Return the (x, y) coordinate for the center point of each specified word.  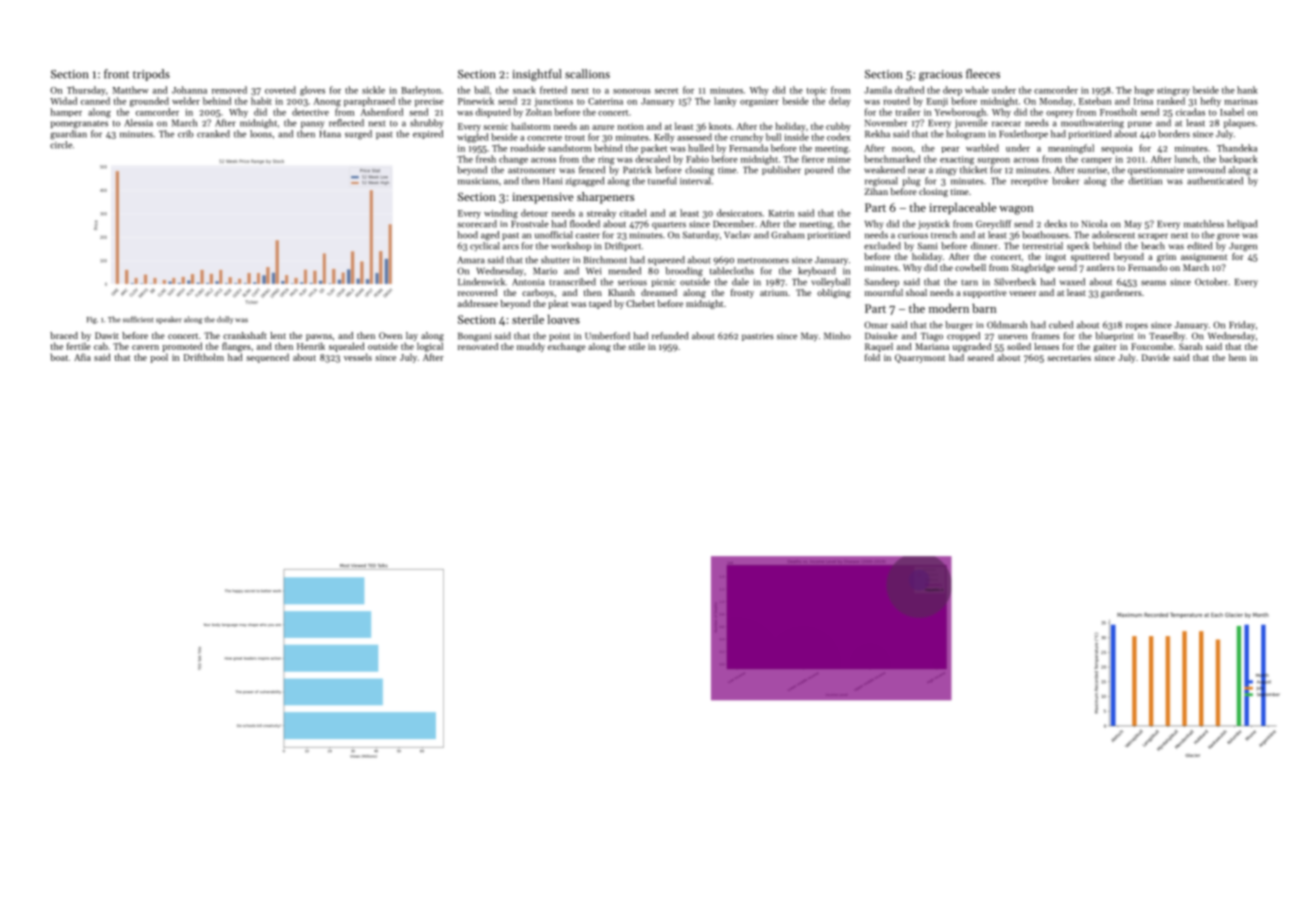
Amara (471, 260)
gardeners (1121, 293)
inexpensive (543, 198)
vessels (358, 357)
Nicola (1094, 224)
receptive (1029, 182)
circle (61, 145)
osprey (1060, 114)
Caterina (605, 101)
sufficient (138, 319)
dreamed (659, 292)
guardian (68, 135)
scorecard (477, 224)
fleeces (983, 74)
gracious (940, 75)
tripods (151, 75)
